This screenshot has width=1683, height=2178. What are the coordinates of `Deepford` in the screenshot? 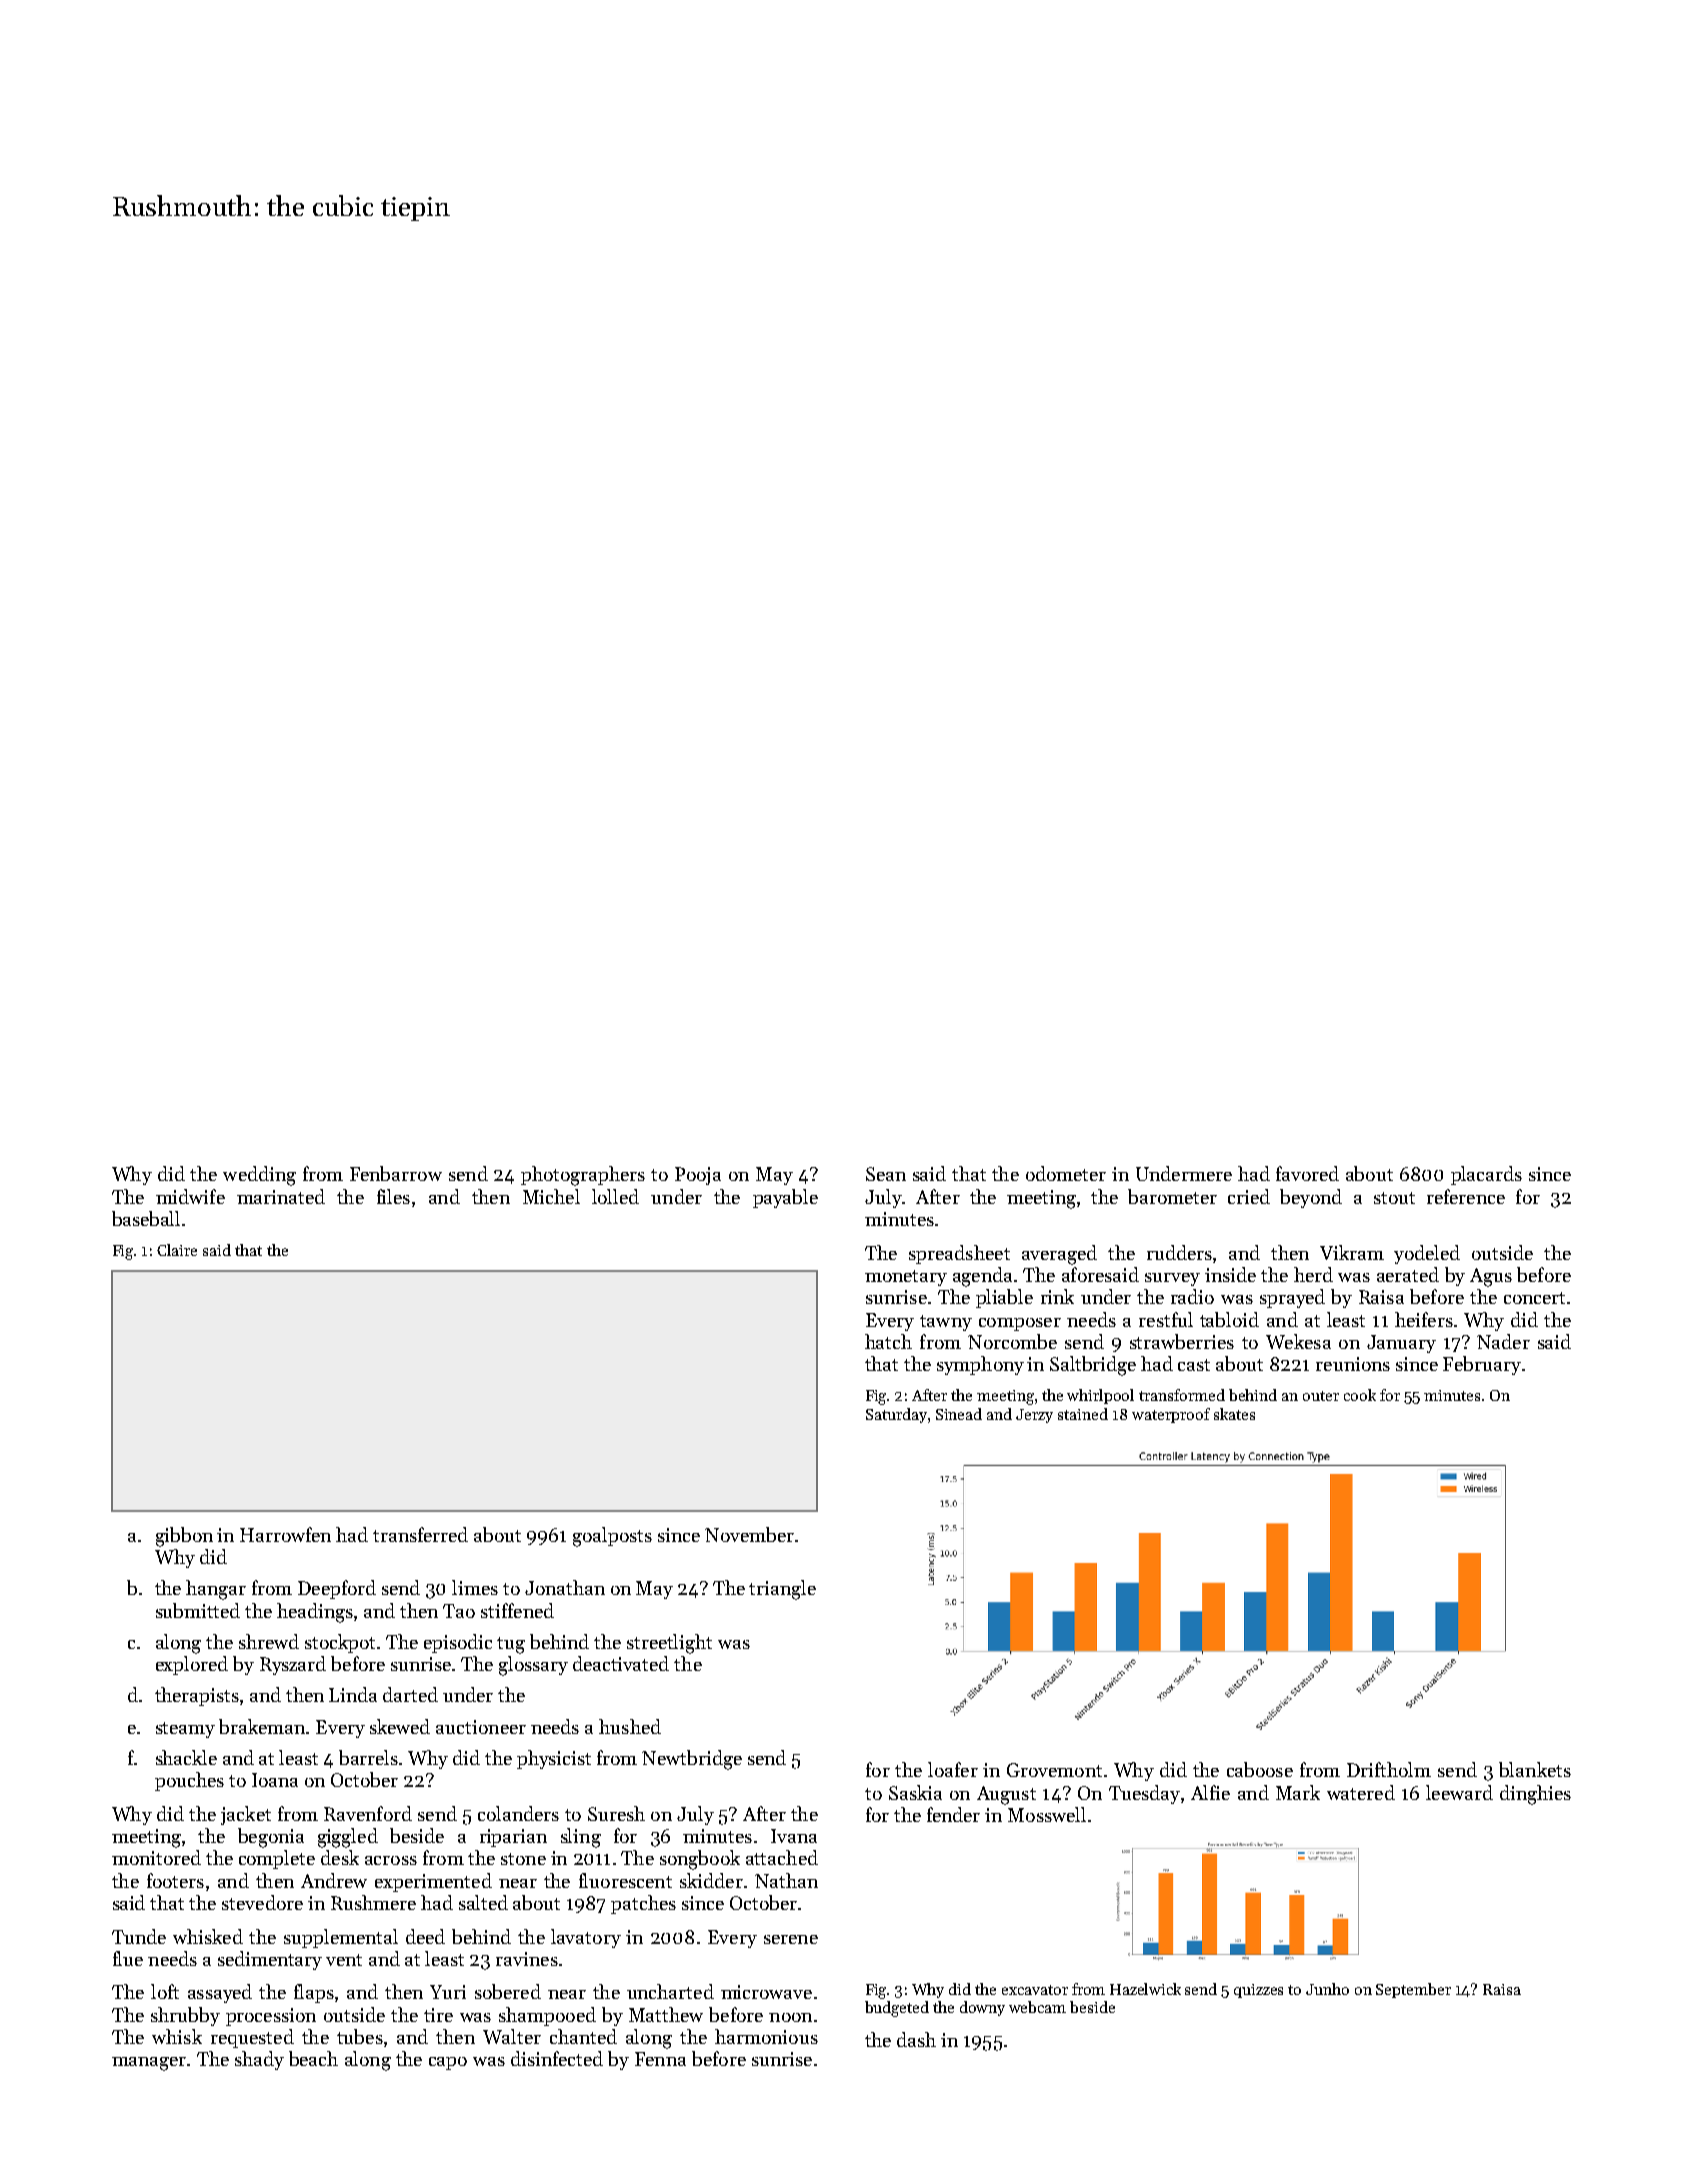 It's located at (337, 1589).
